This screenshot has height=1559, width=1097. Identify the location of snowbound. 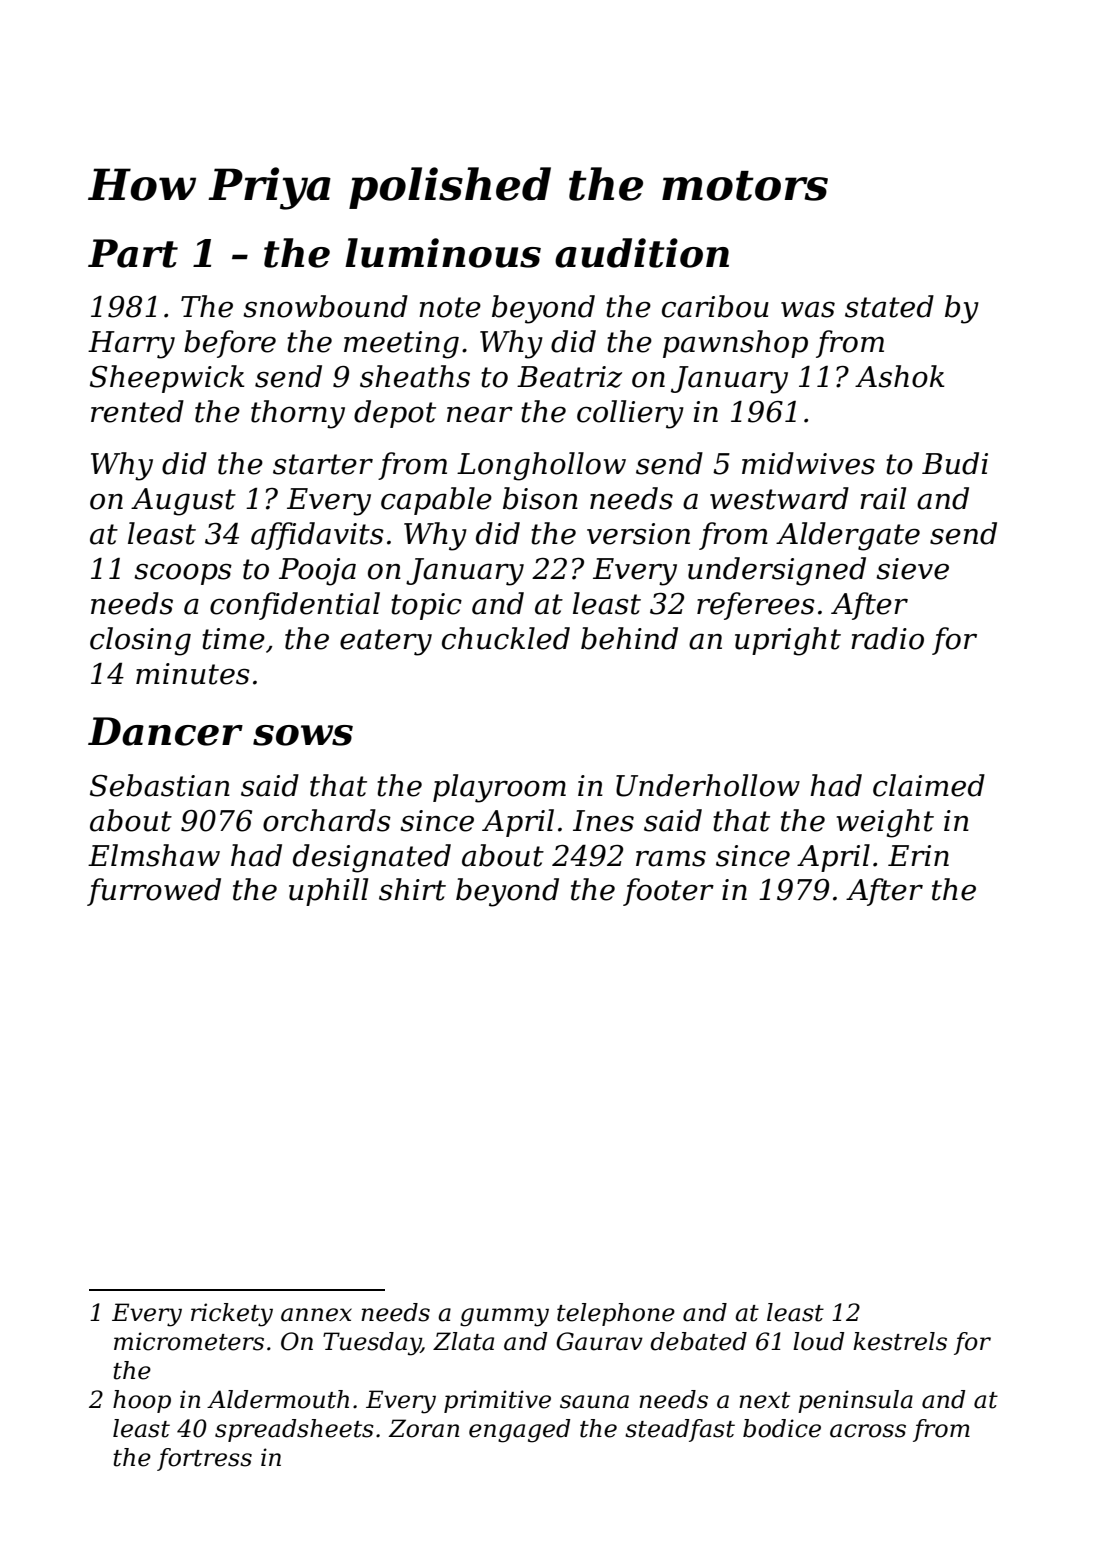
(325, 306).
